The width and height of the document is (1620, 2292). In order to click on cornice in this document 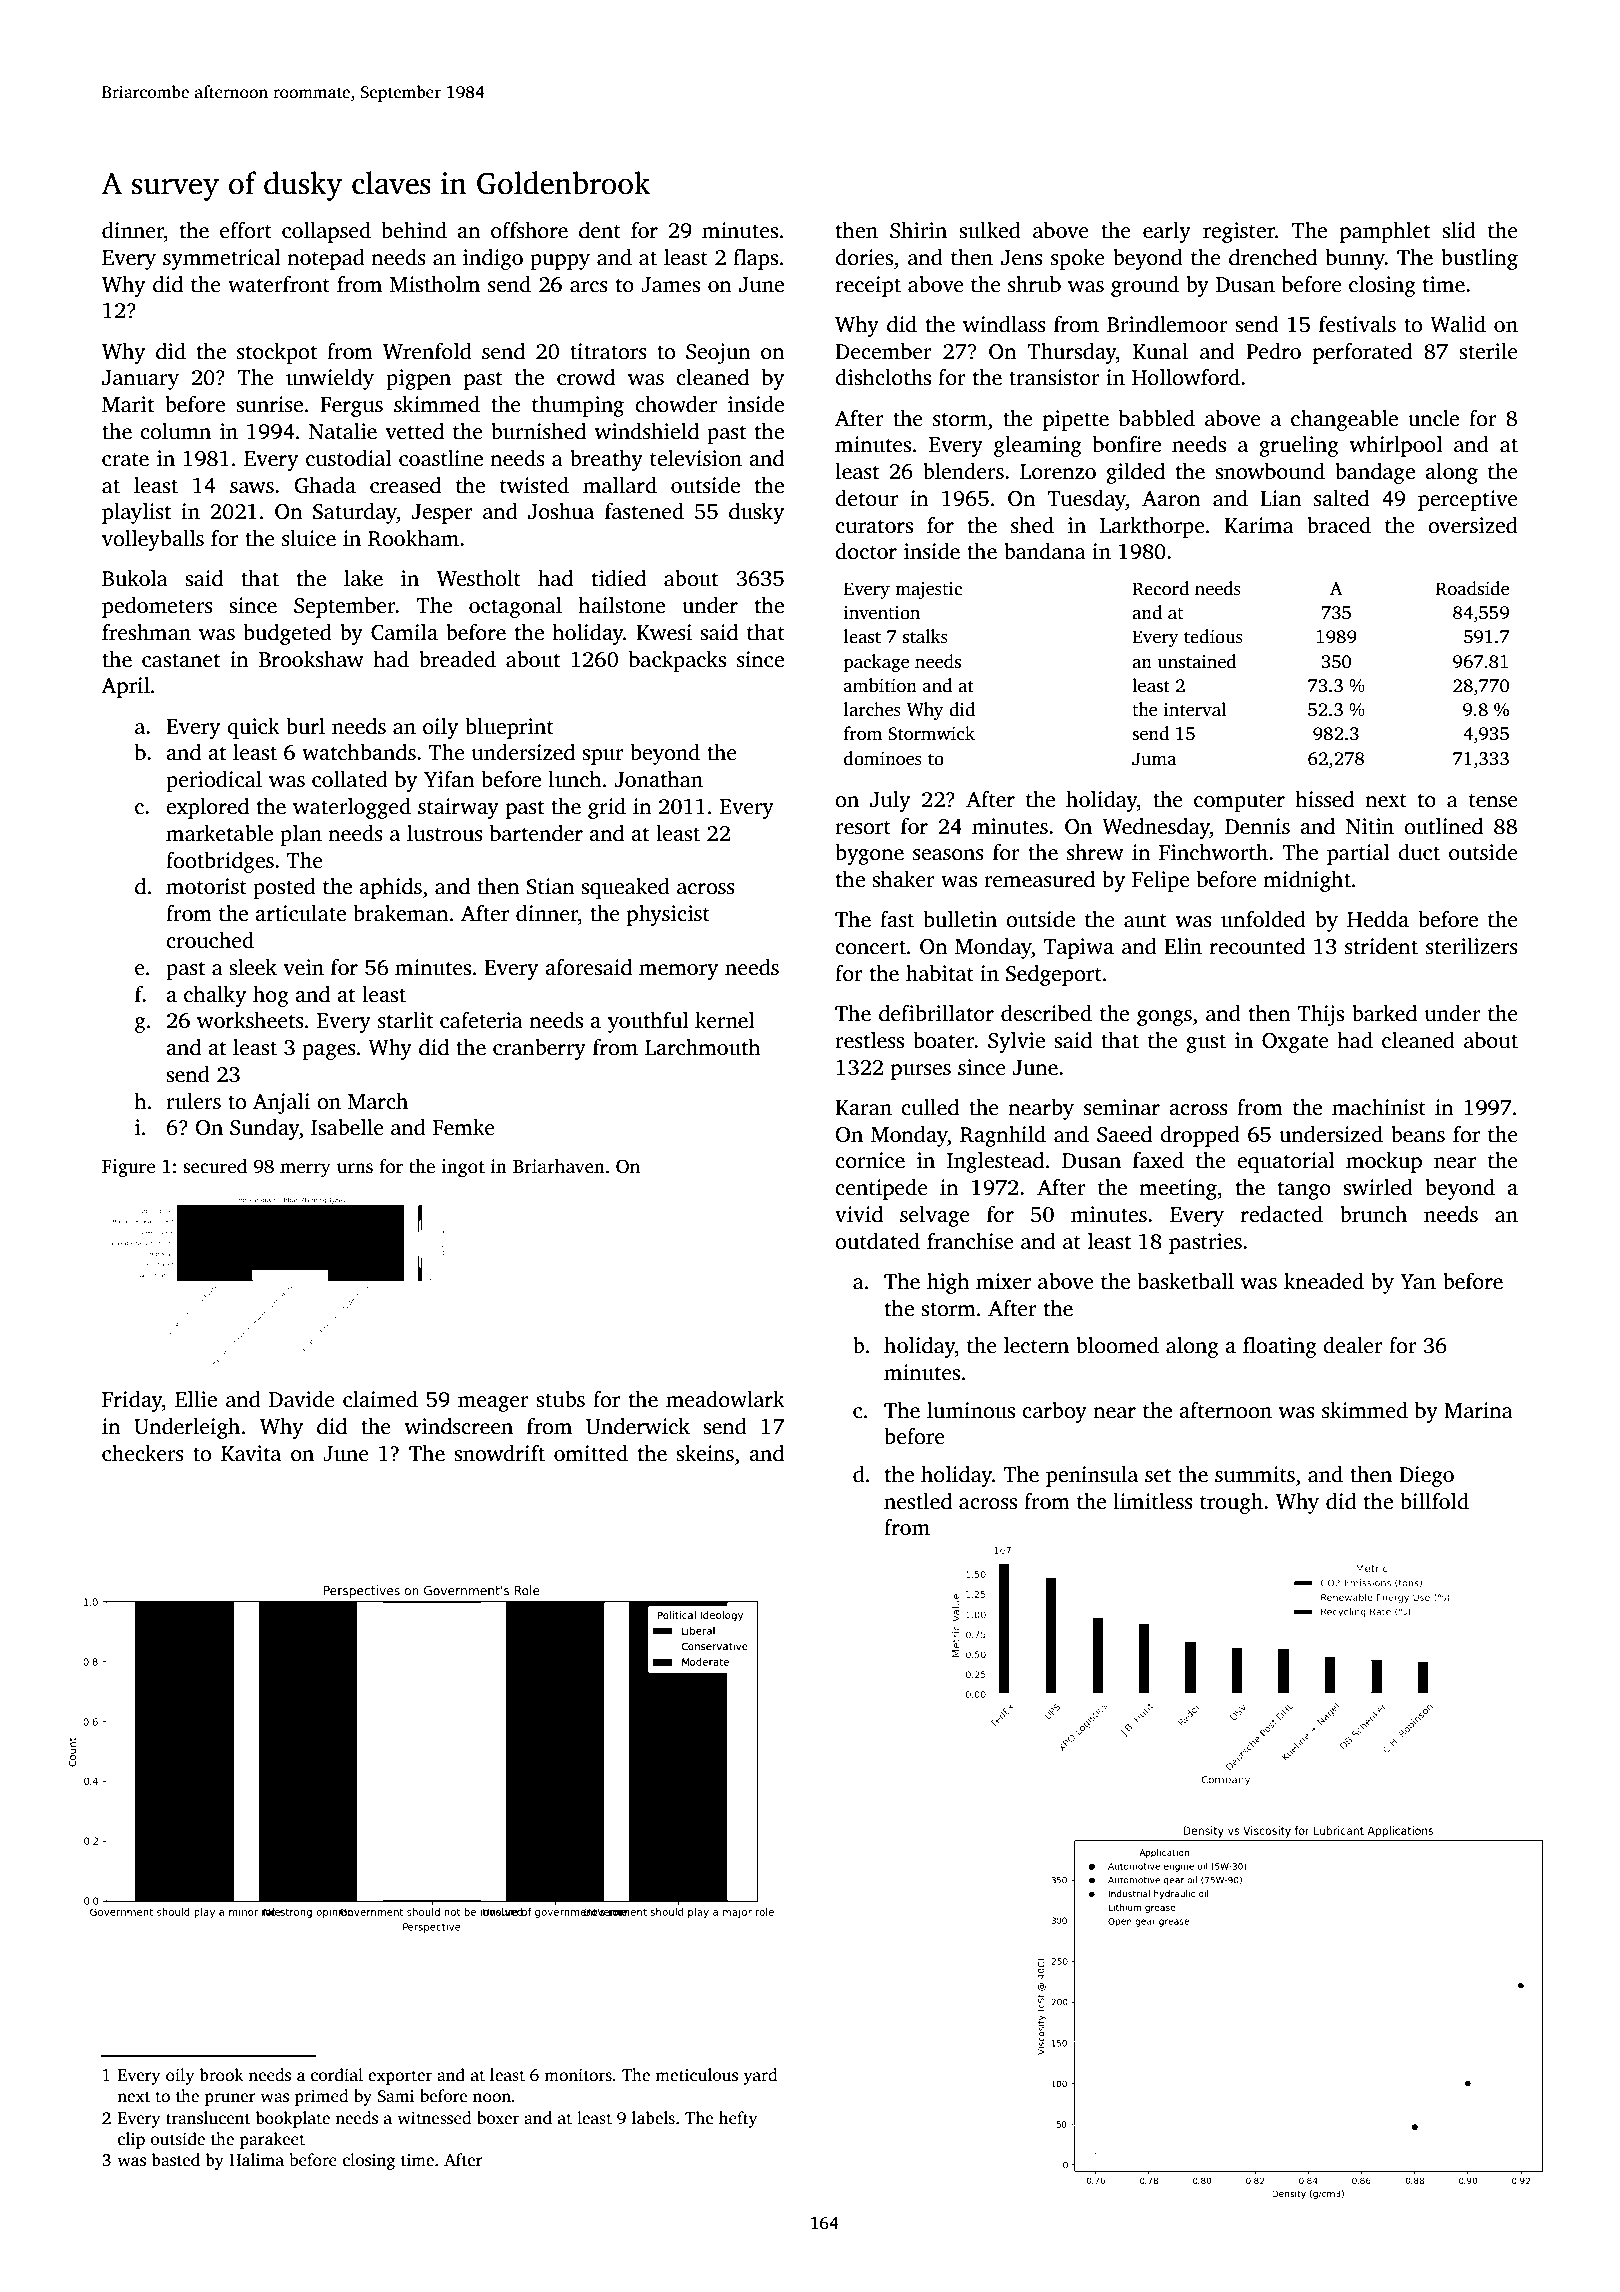, I will do `click(870, 1160)`.
